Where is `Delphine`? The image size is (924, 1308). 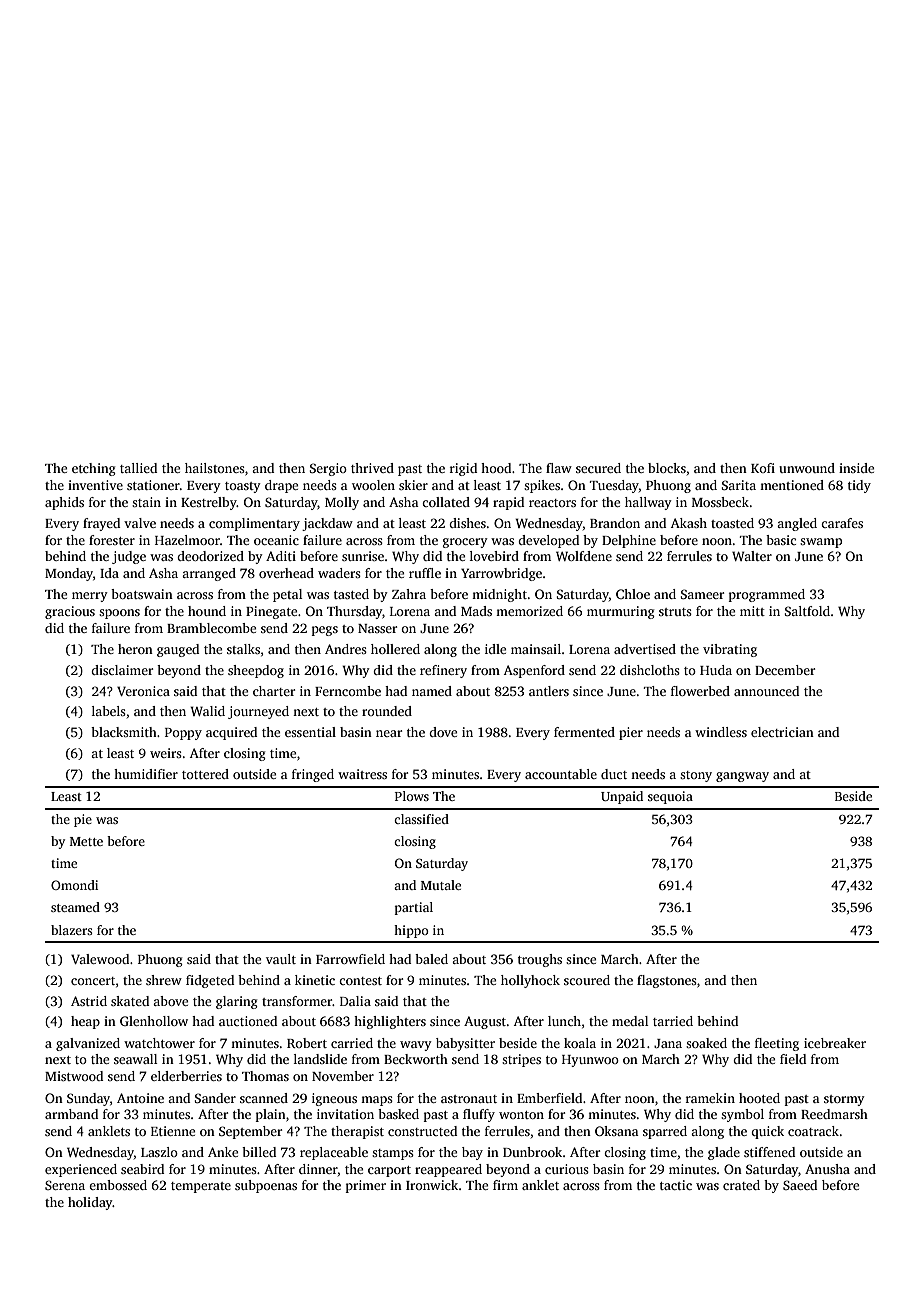
Delphine is located at coordinates (629, 541).
